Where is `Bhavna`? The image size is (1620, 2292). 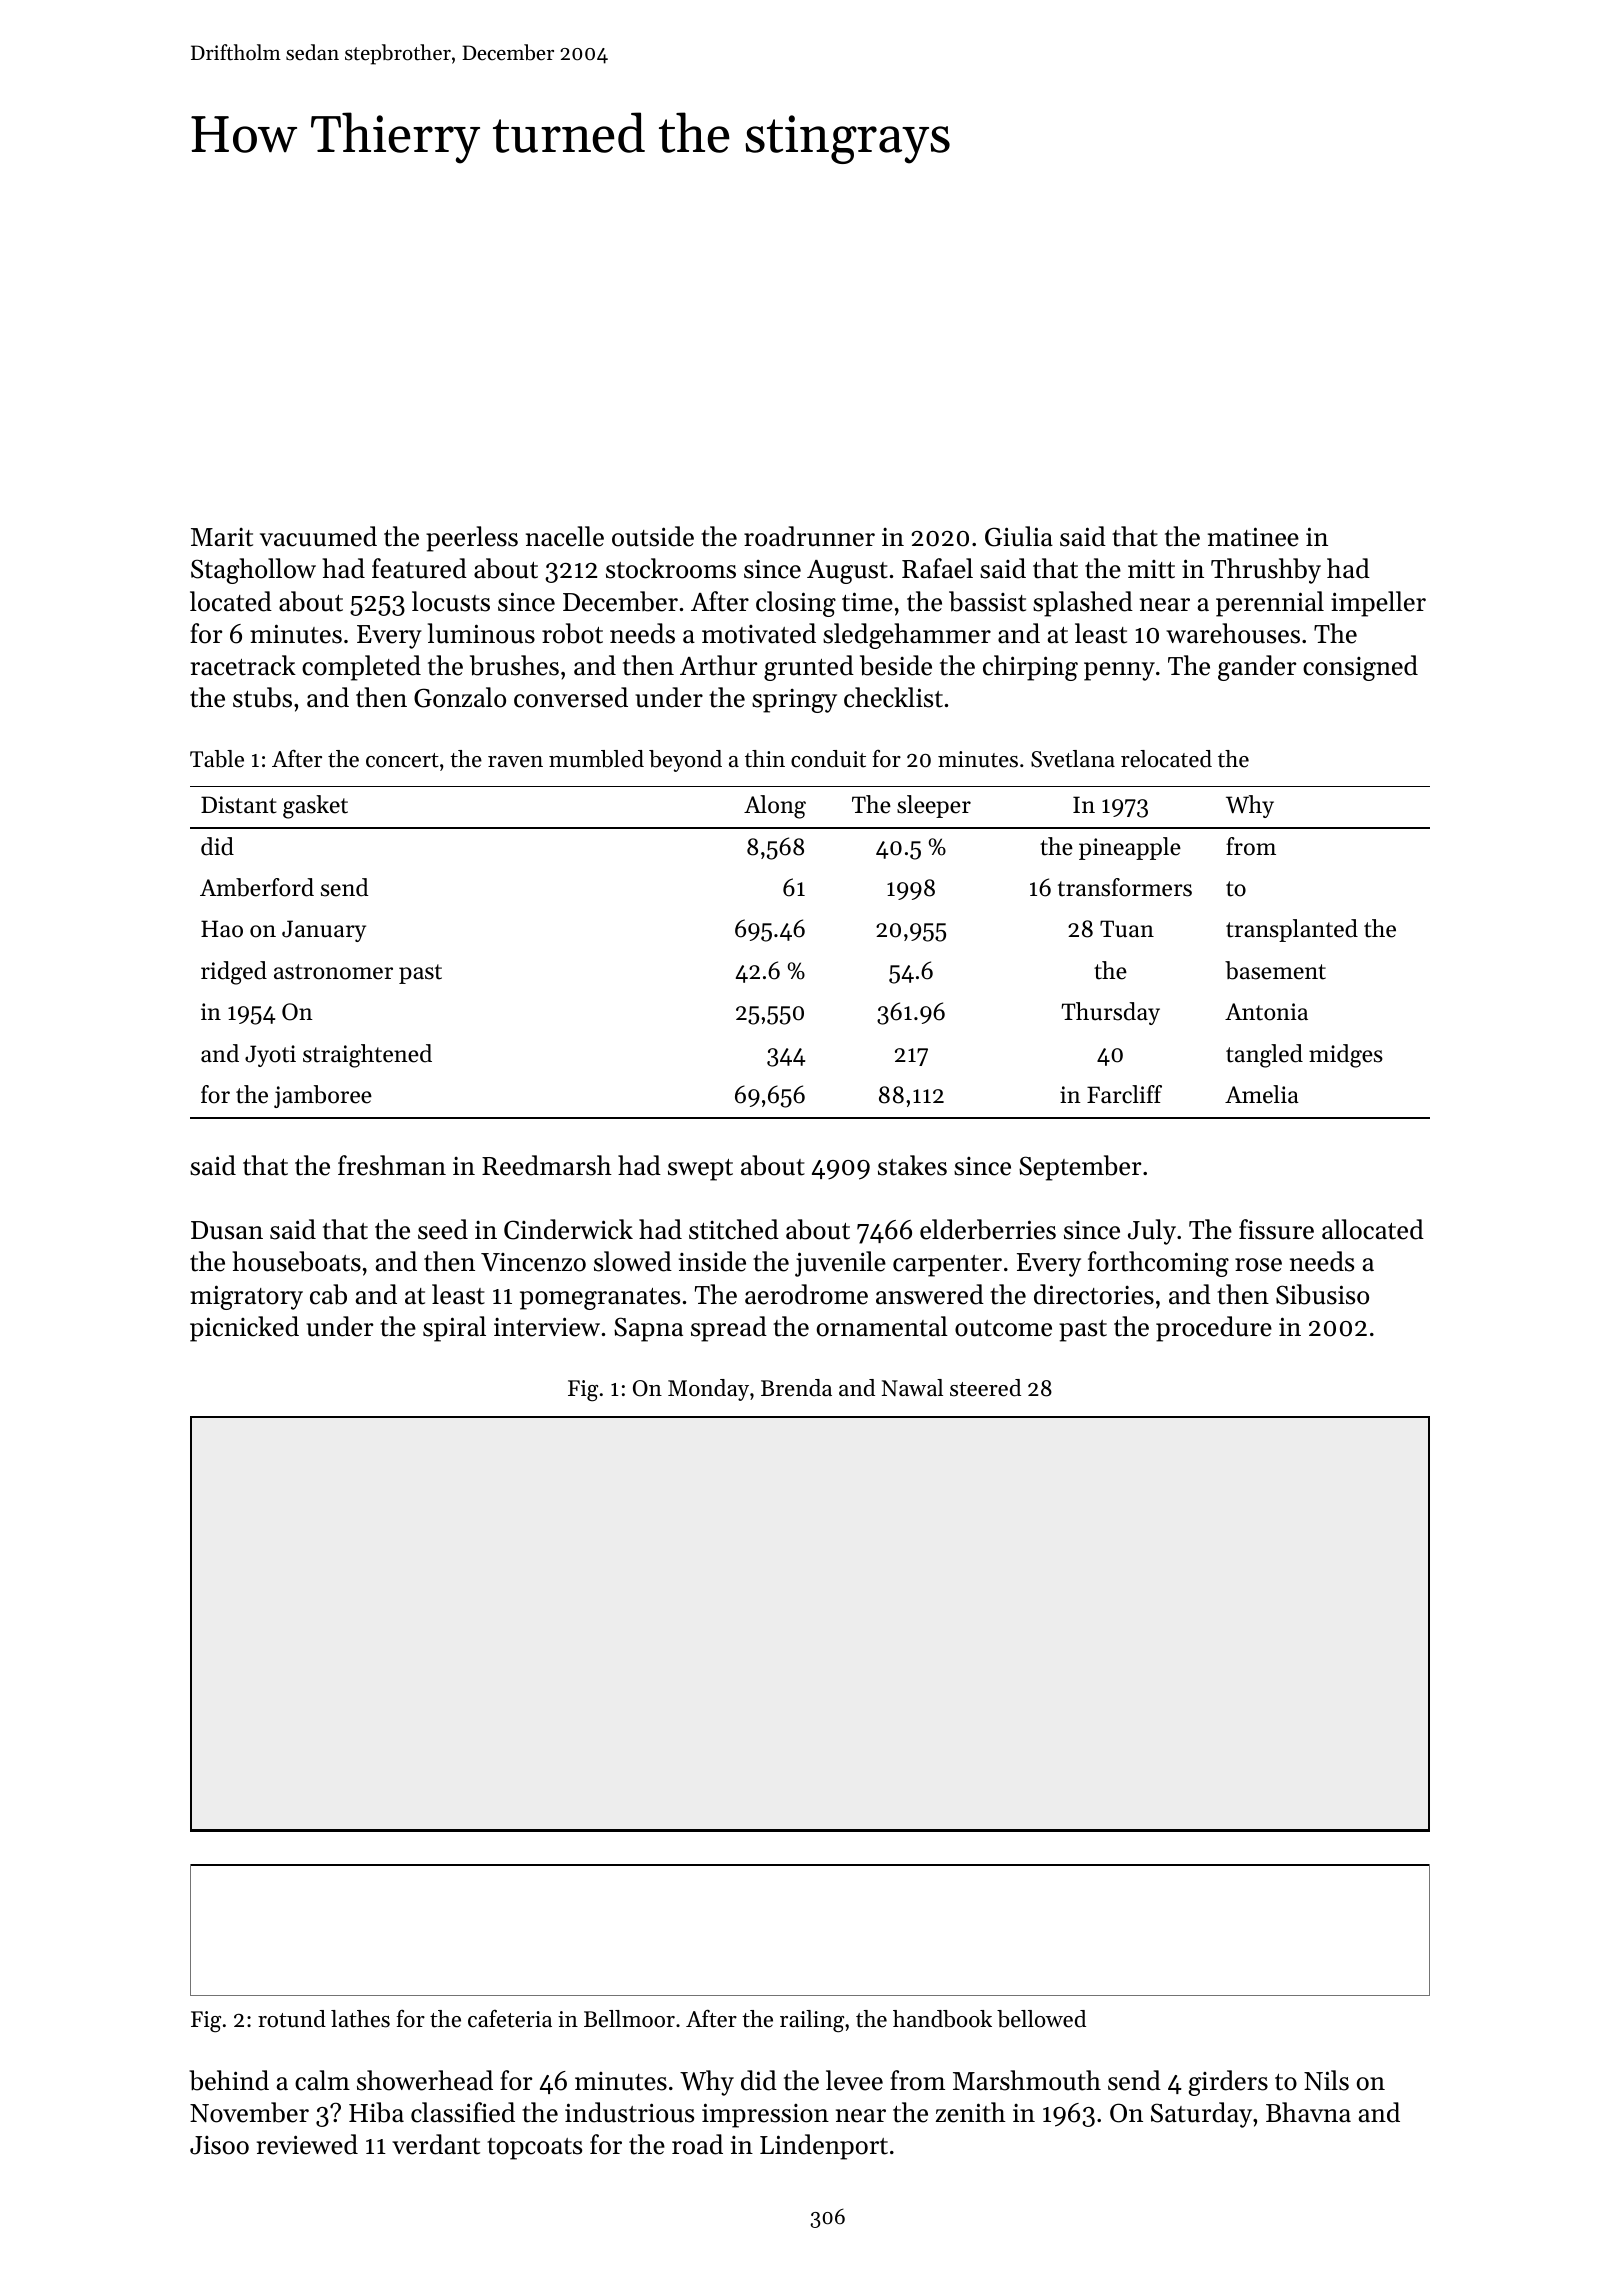
Bhavna is located at coordinates (1308, 2112).
